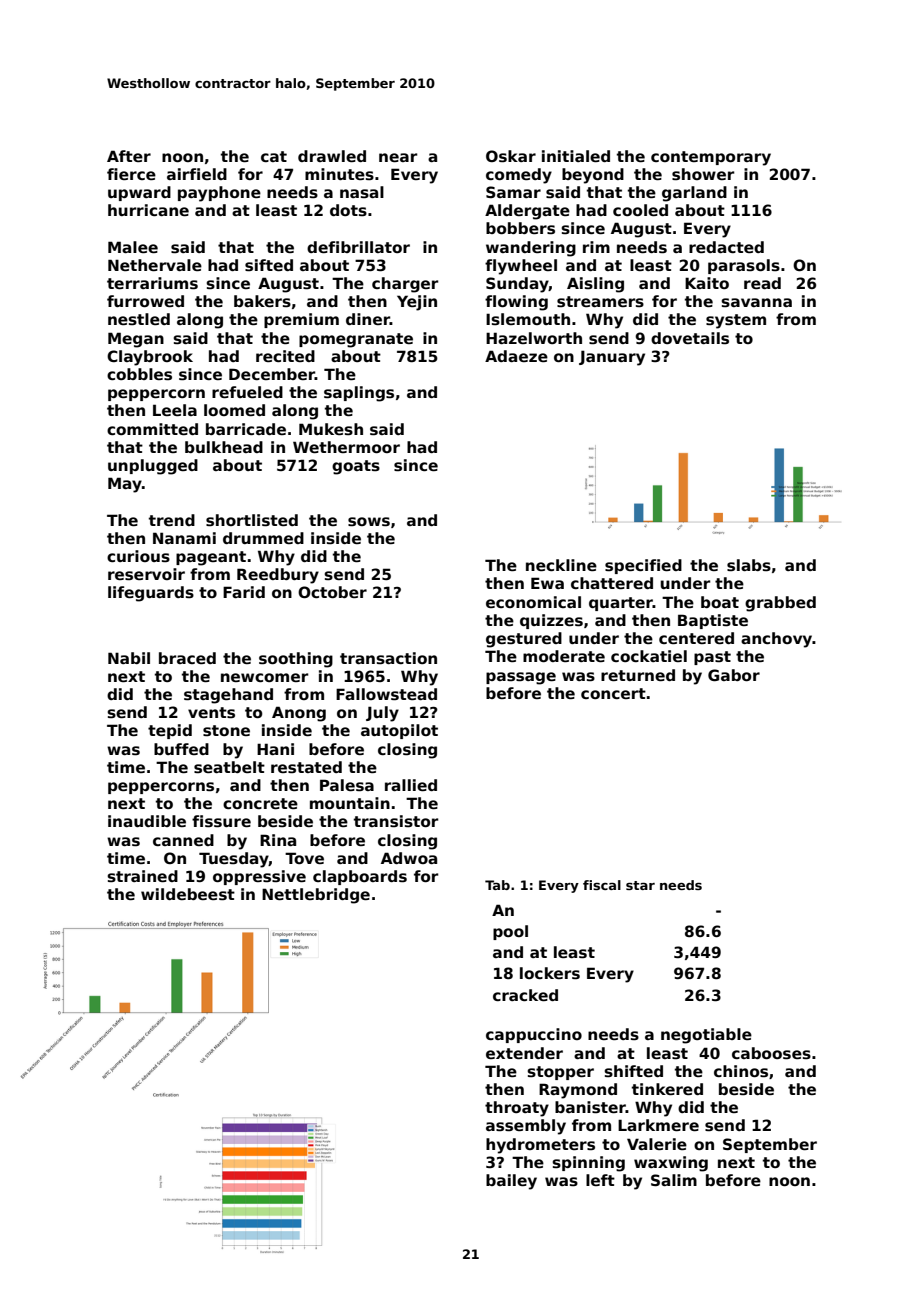 The height and width of the screenshot is (1314, 924). What do you see at coordinates (139, 319) in the screenshot?
I see `nestled` at bounding box center [139, 319].
